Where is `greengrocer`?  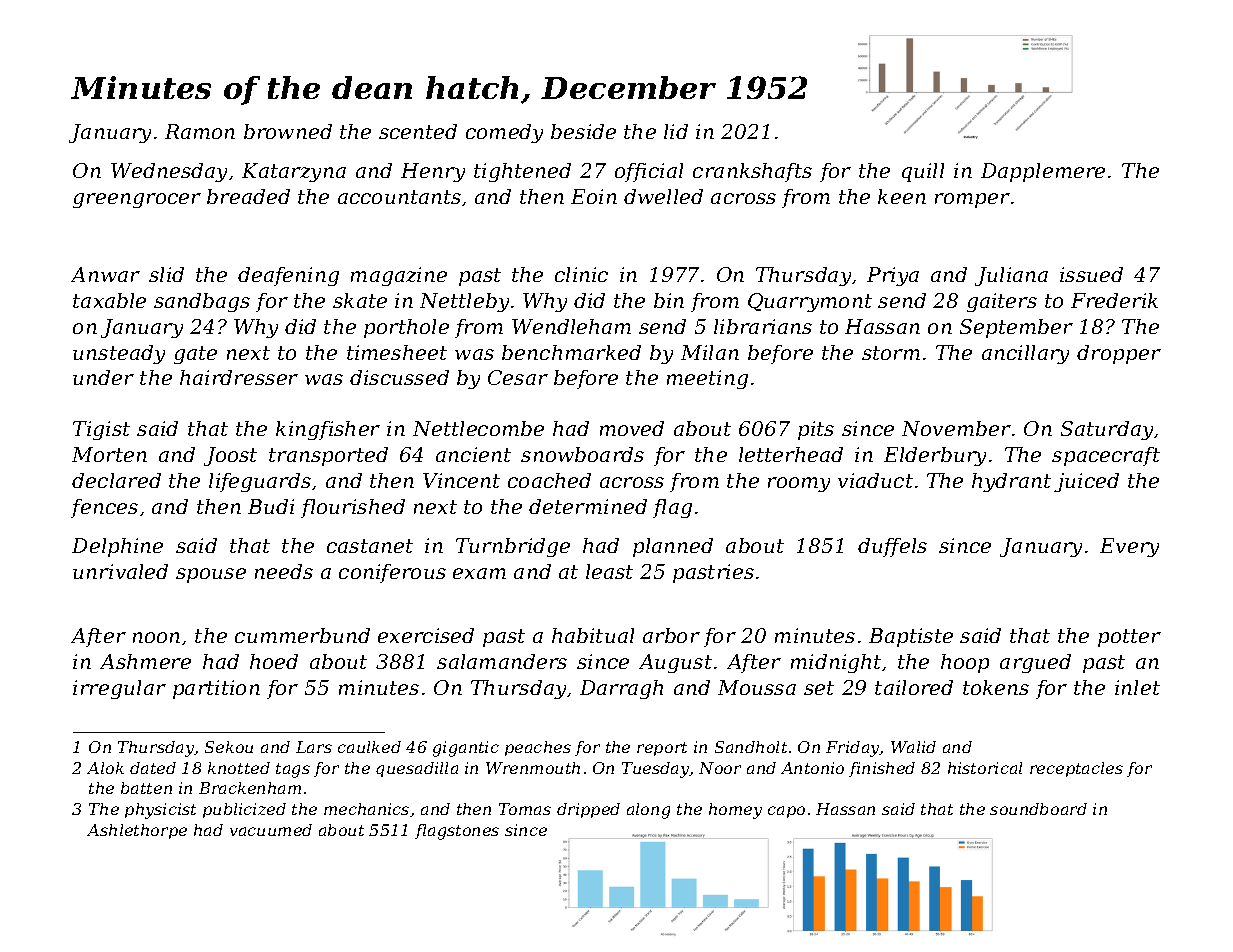 greengrocer is located at coordinates (137, 200).
